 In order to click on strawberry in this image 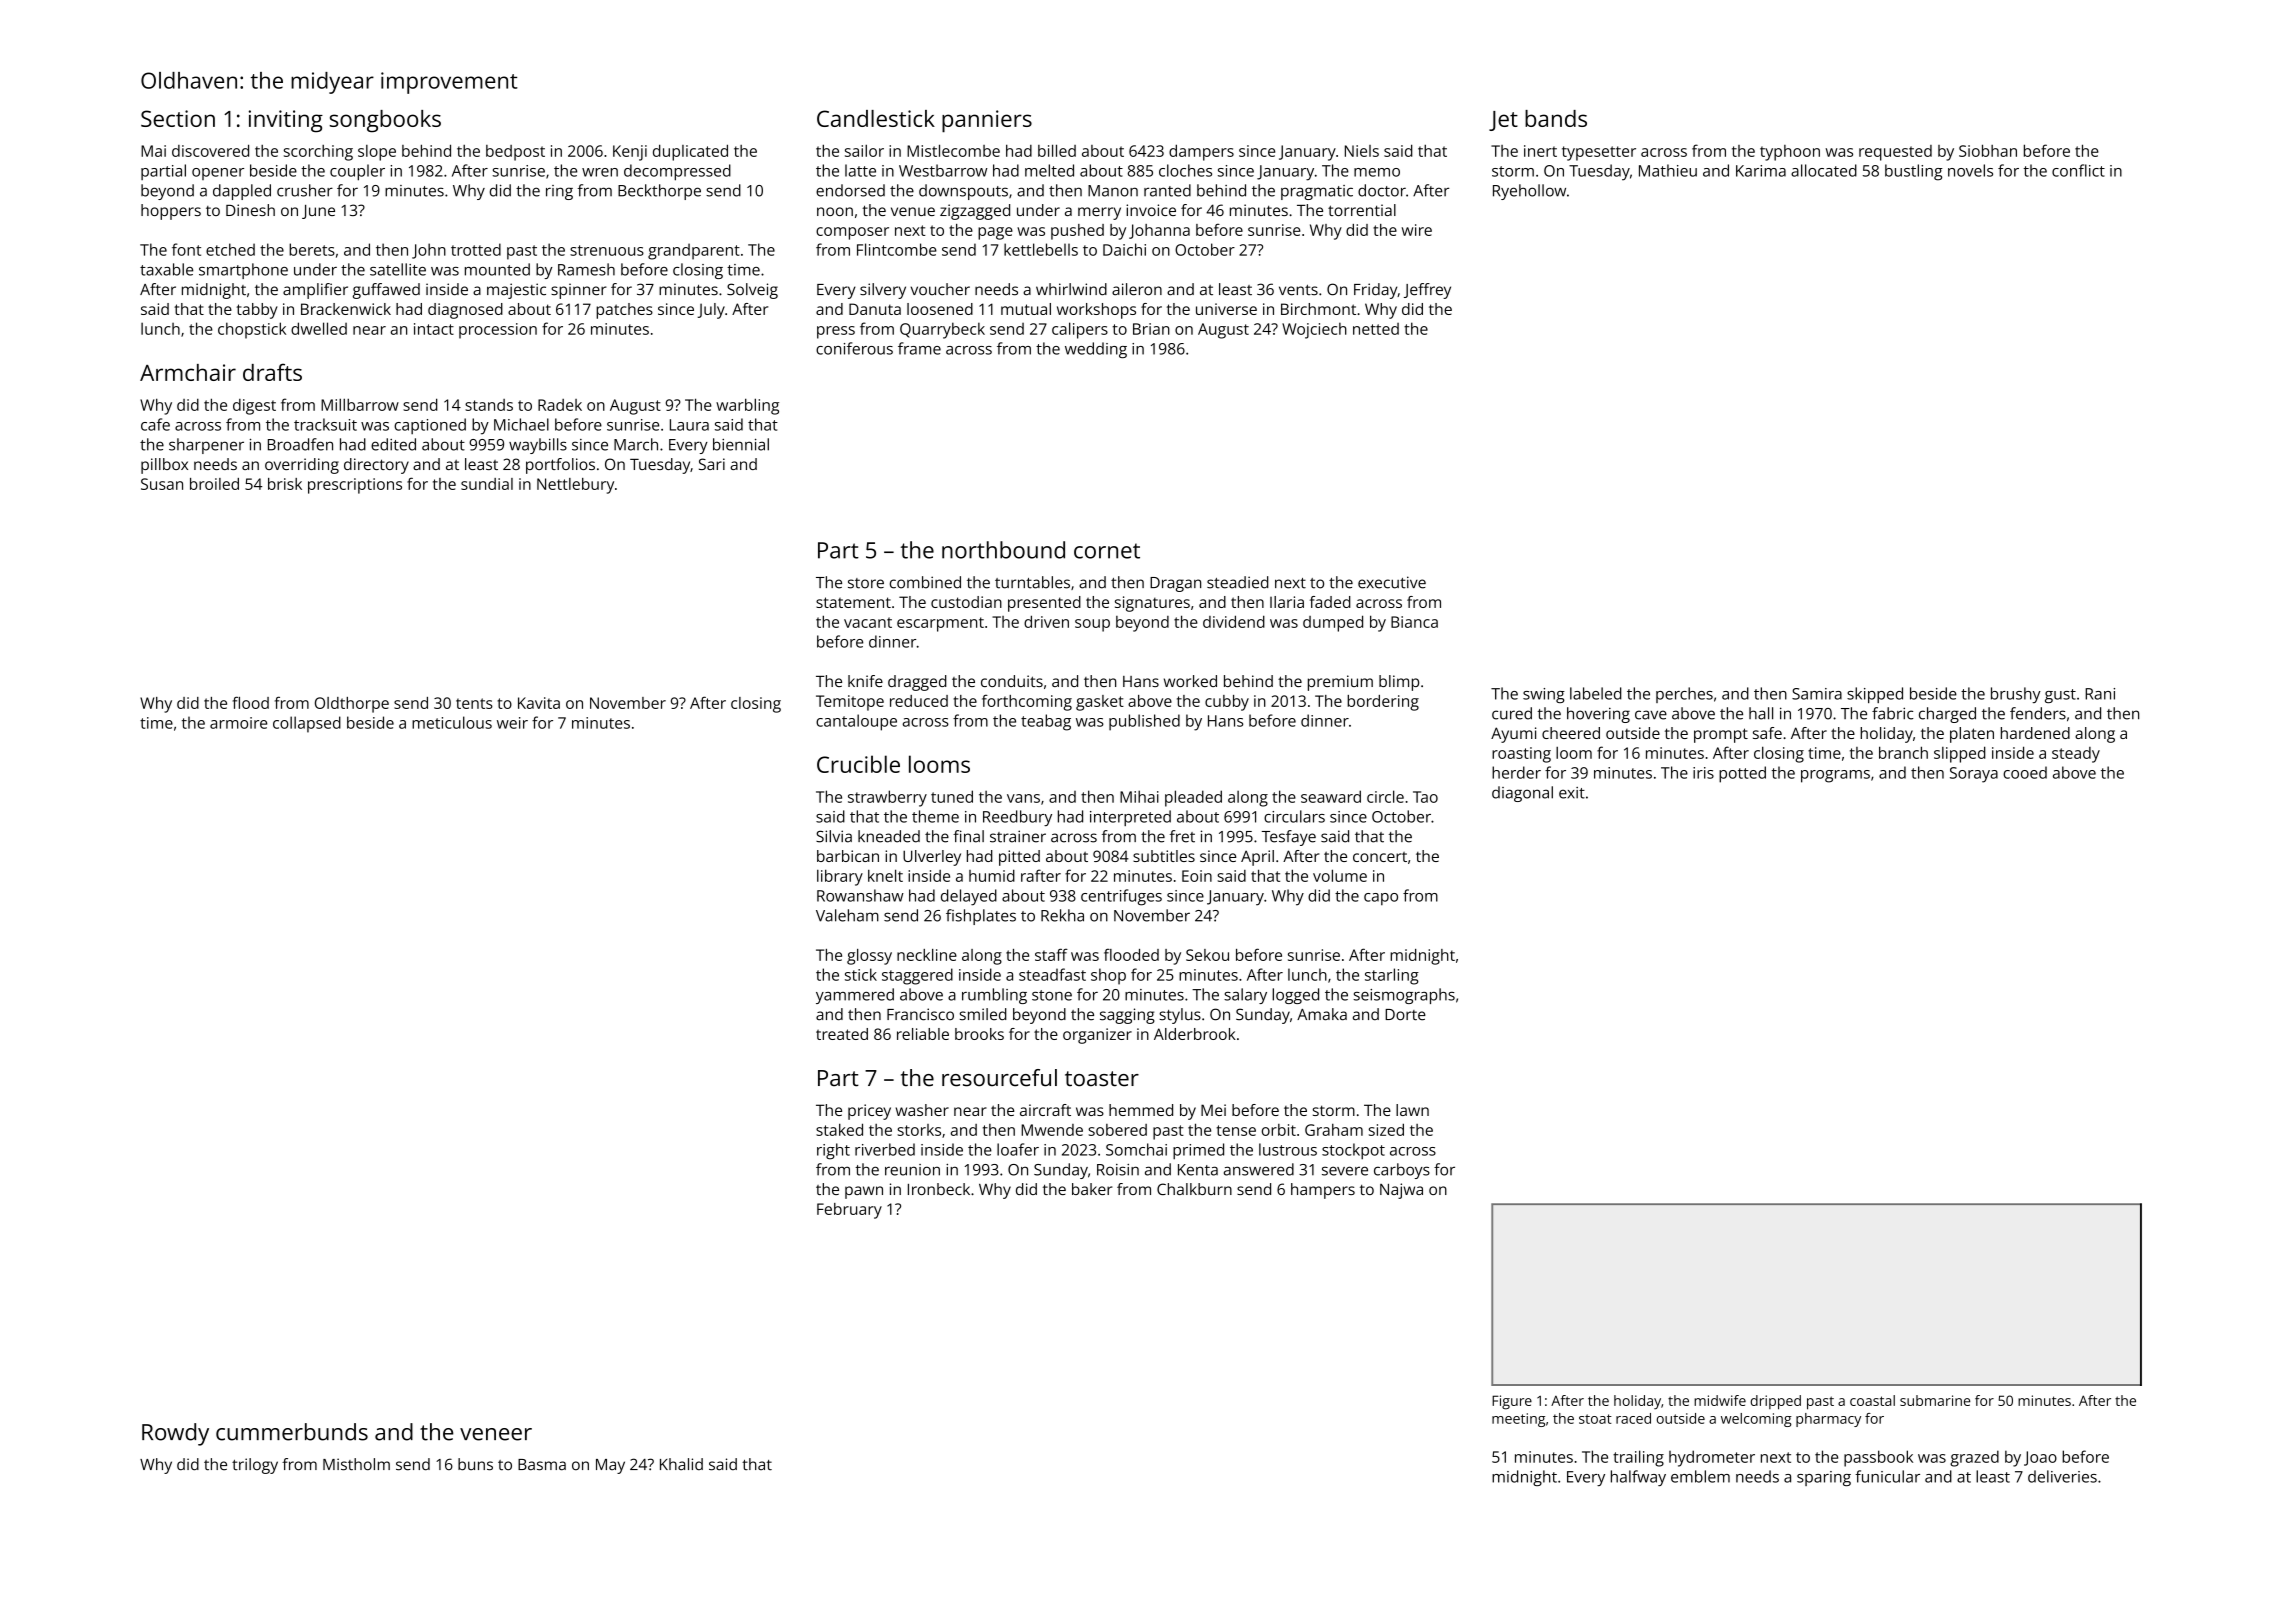, I will do `click(887, 798)`.
